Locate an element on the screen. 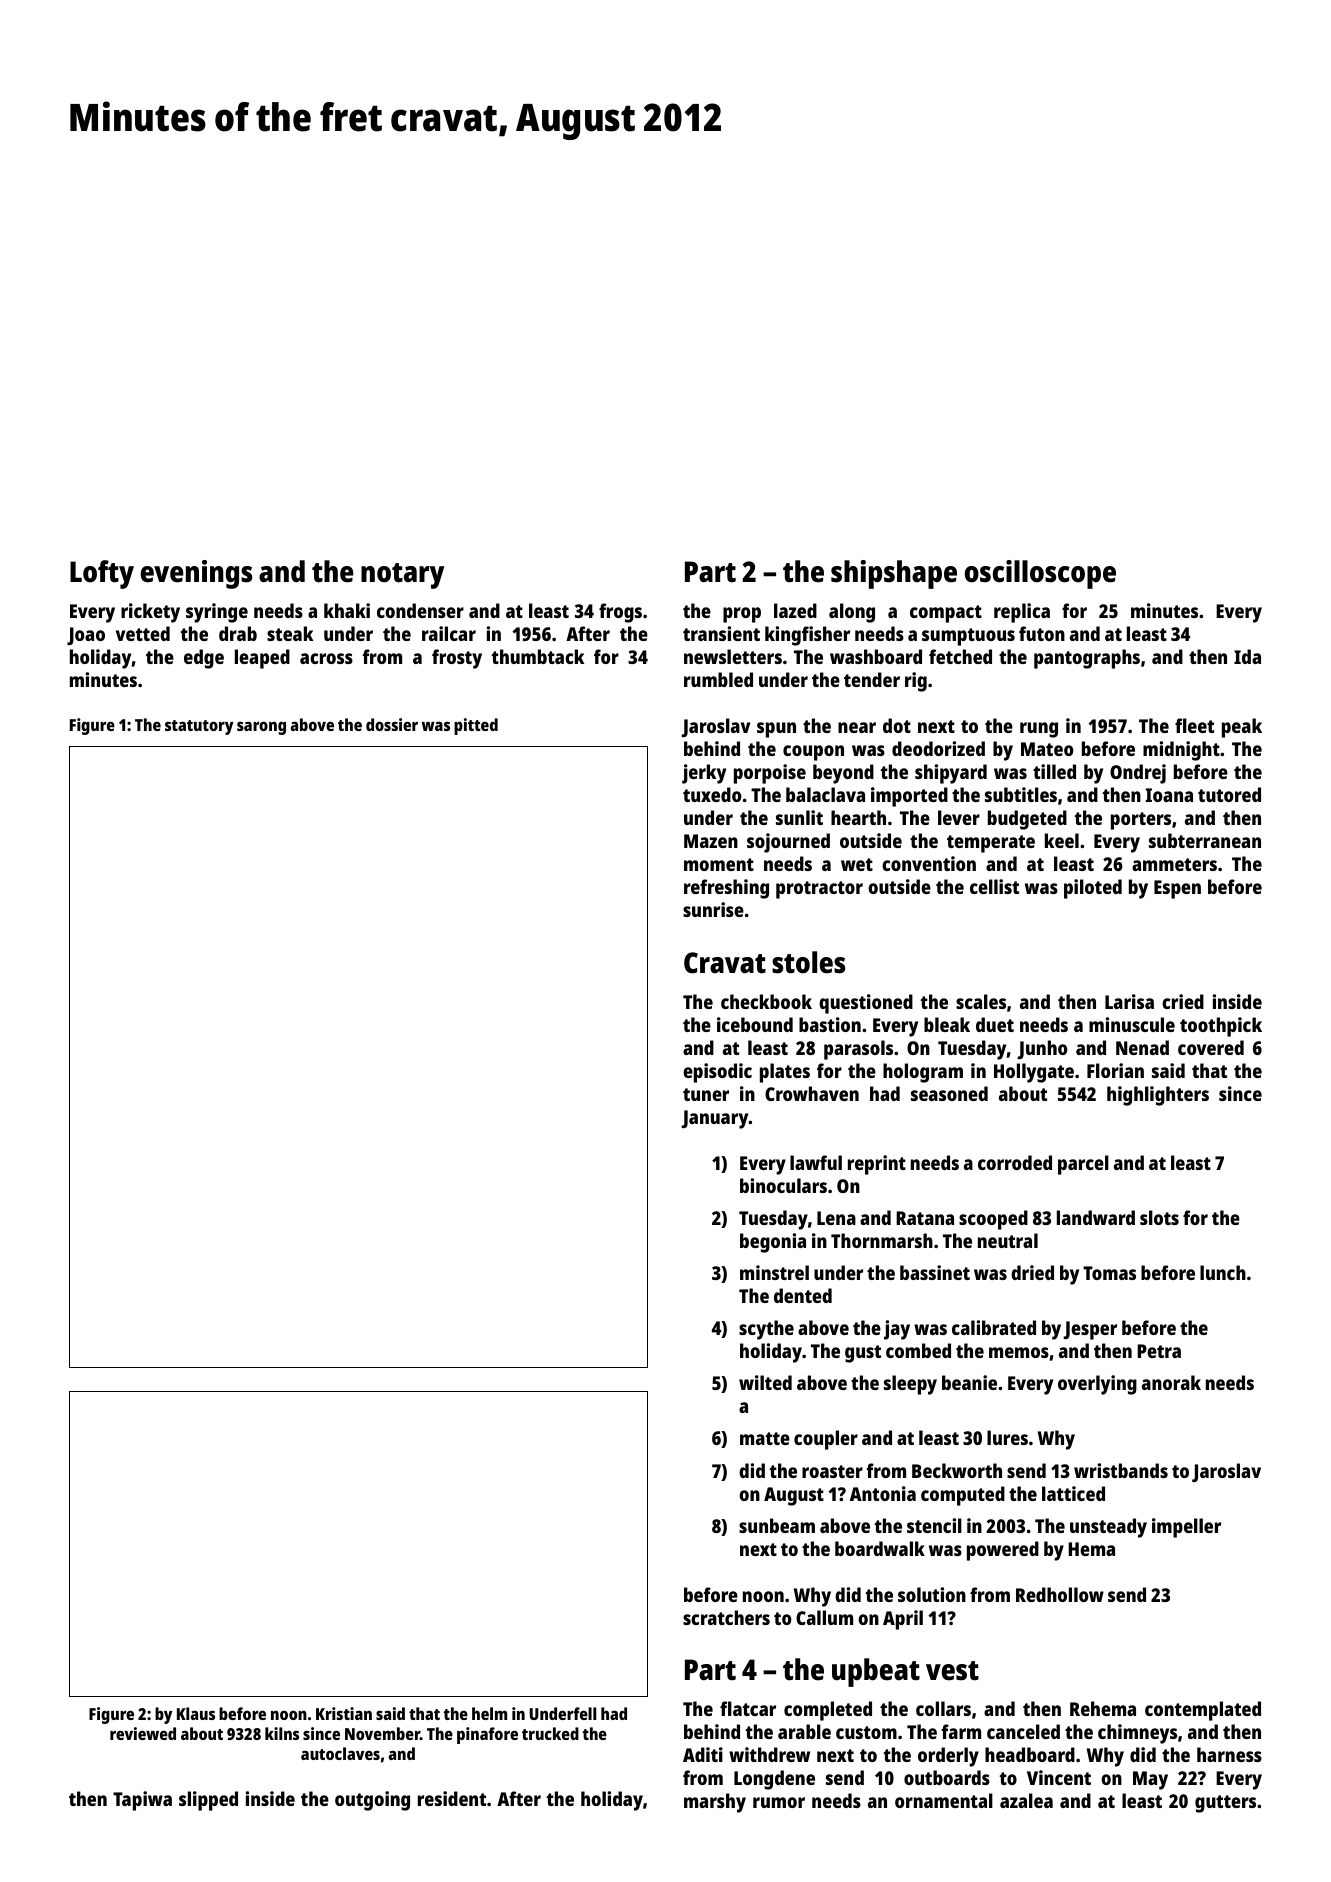 This screenshot has height=1882, width=1331. oscilloscope is located at coordinates (1040, 574).
